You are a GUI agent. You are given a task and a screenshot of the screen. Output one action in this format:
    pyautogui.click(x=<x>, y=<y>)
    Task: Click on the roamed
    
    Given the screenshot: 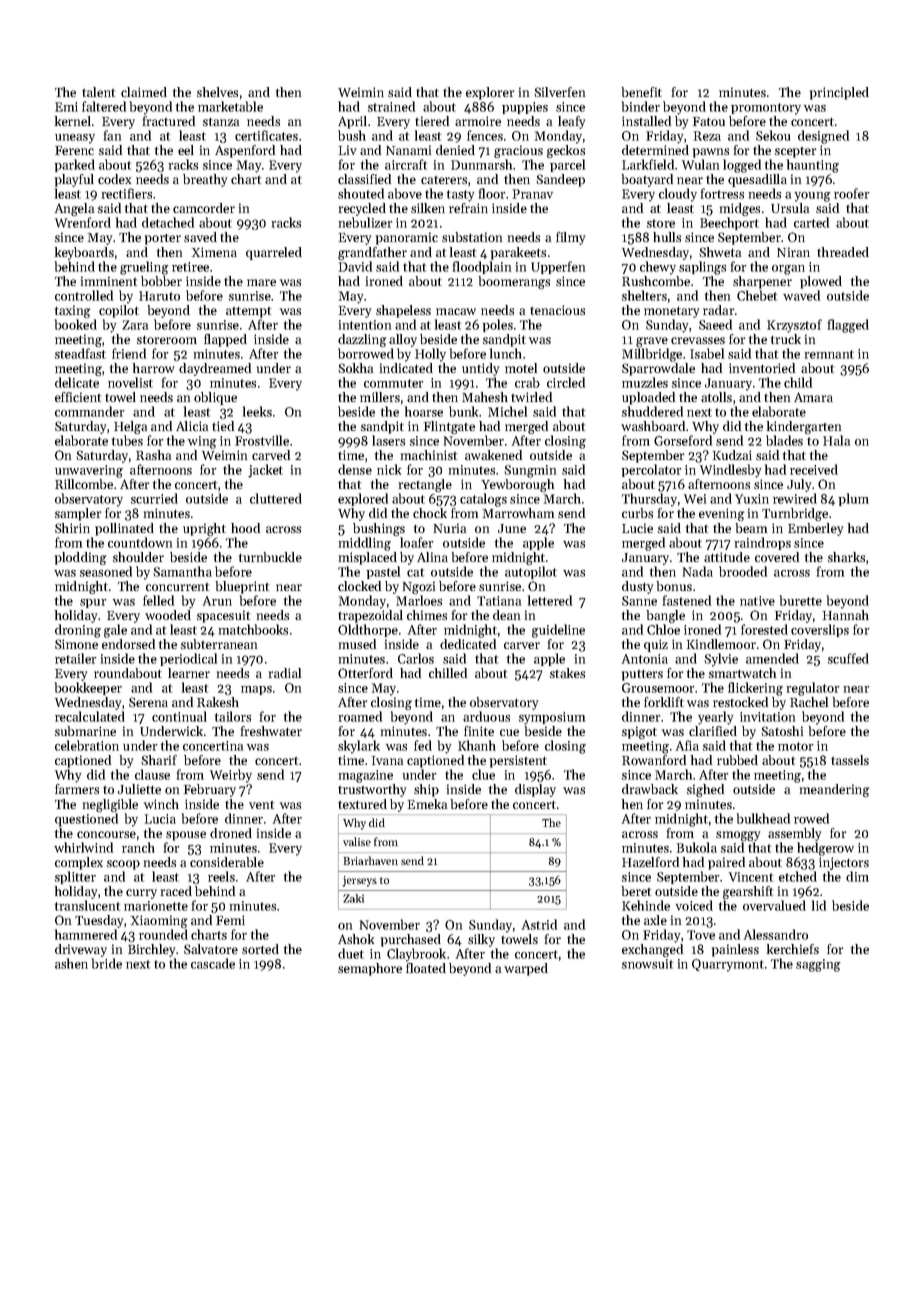 What is the action you would take?
    pyautogui.click(x=360, y=716)
